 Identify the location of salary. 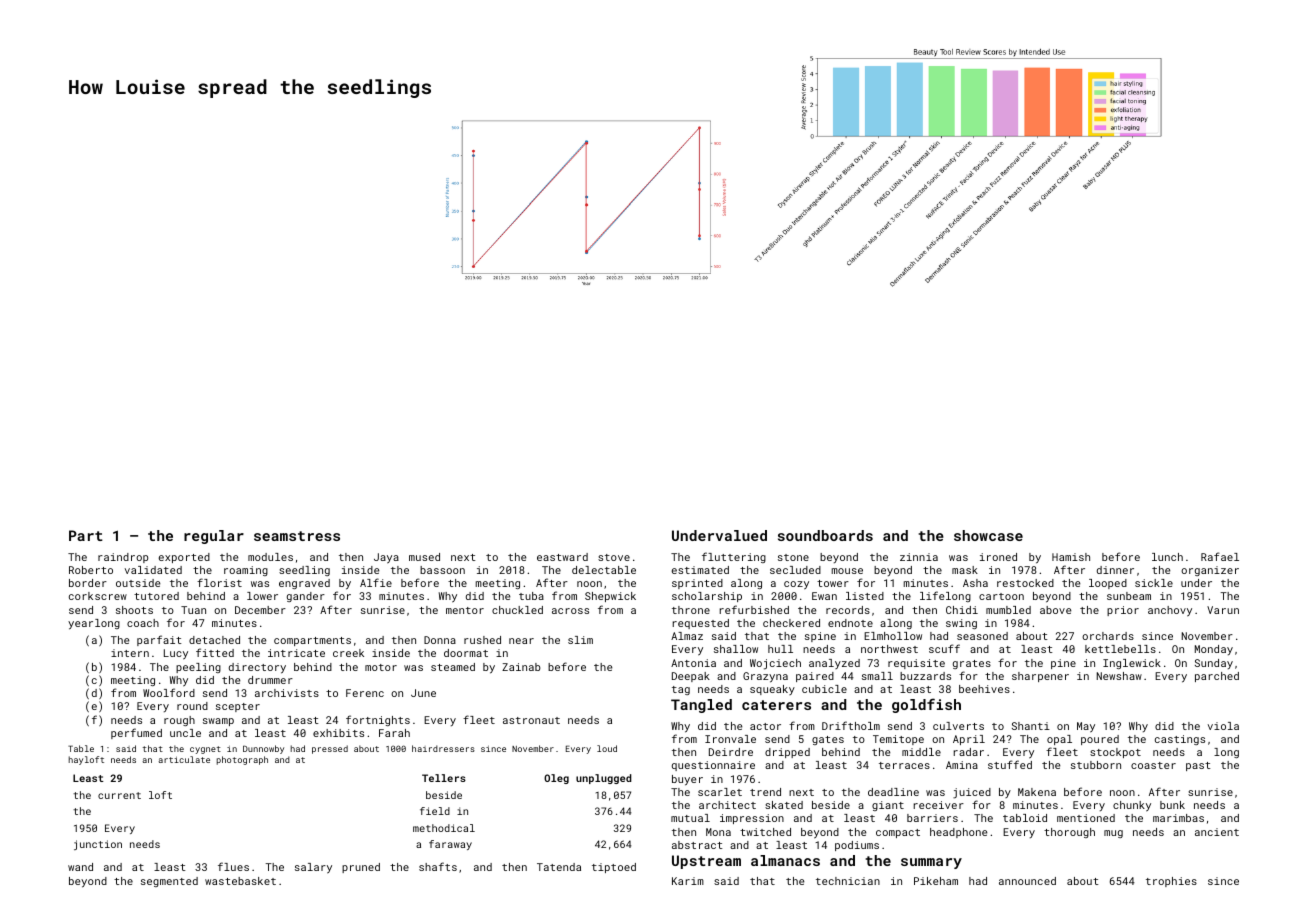
(313, 868).
